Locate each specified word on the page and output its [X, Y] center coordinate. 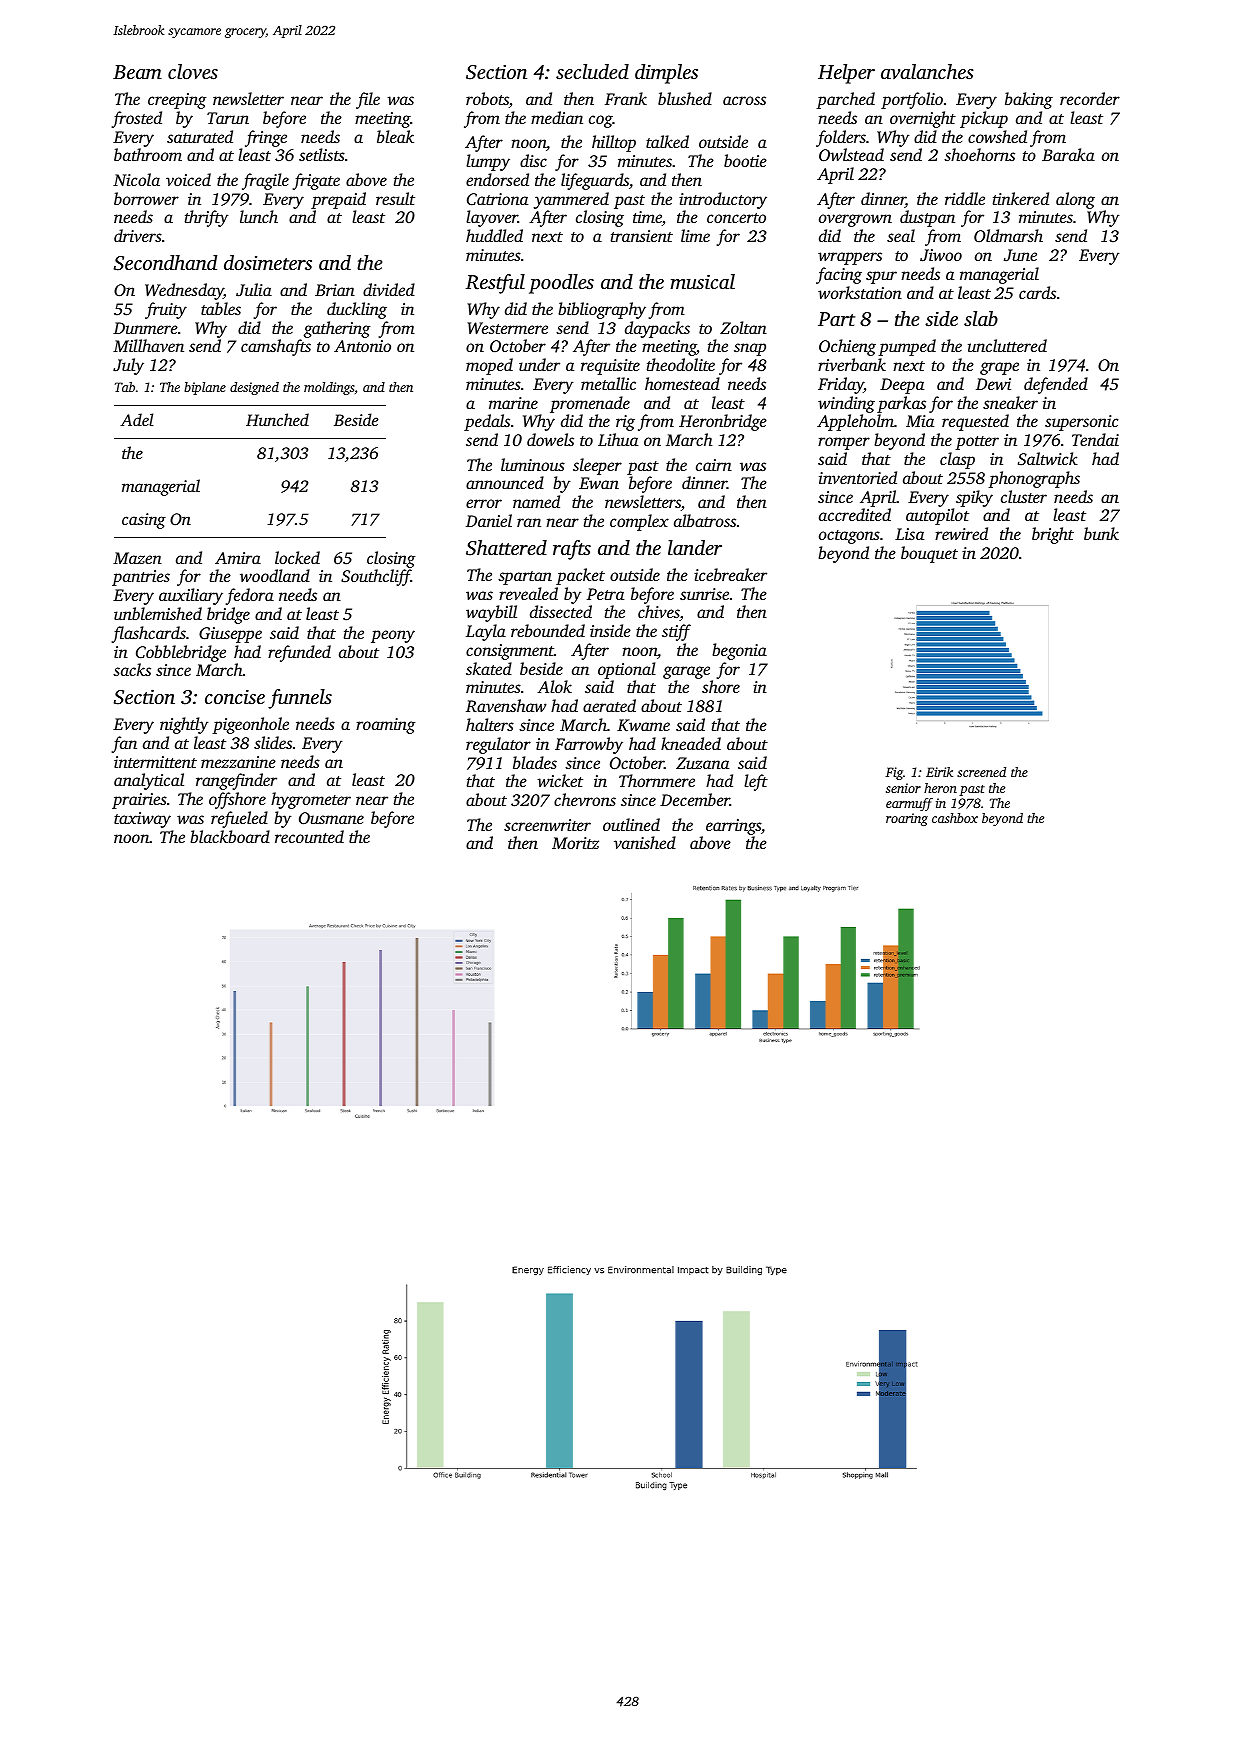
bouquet [929, 554]
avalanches [927, 71]
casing [144, 521]
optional [627, 670]
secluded [592, 71]
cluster [1024, 496]
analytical [149, 781]
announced [505, 482]
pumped [907, 347]
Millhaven [148, 345]
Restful [495, 284]
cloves [193, 71]
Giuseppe [230, 635]
